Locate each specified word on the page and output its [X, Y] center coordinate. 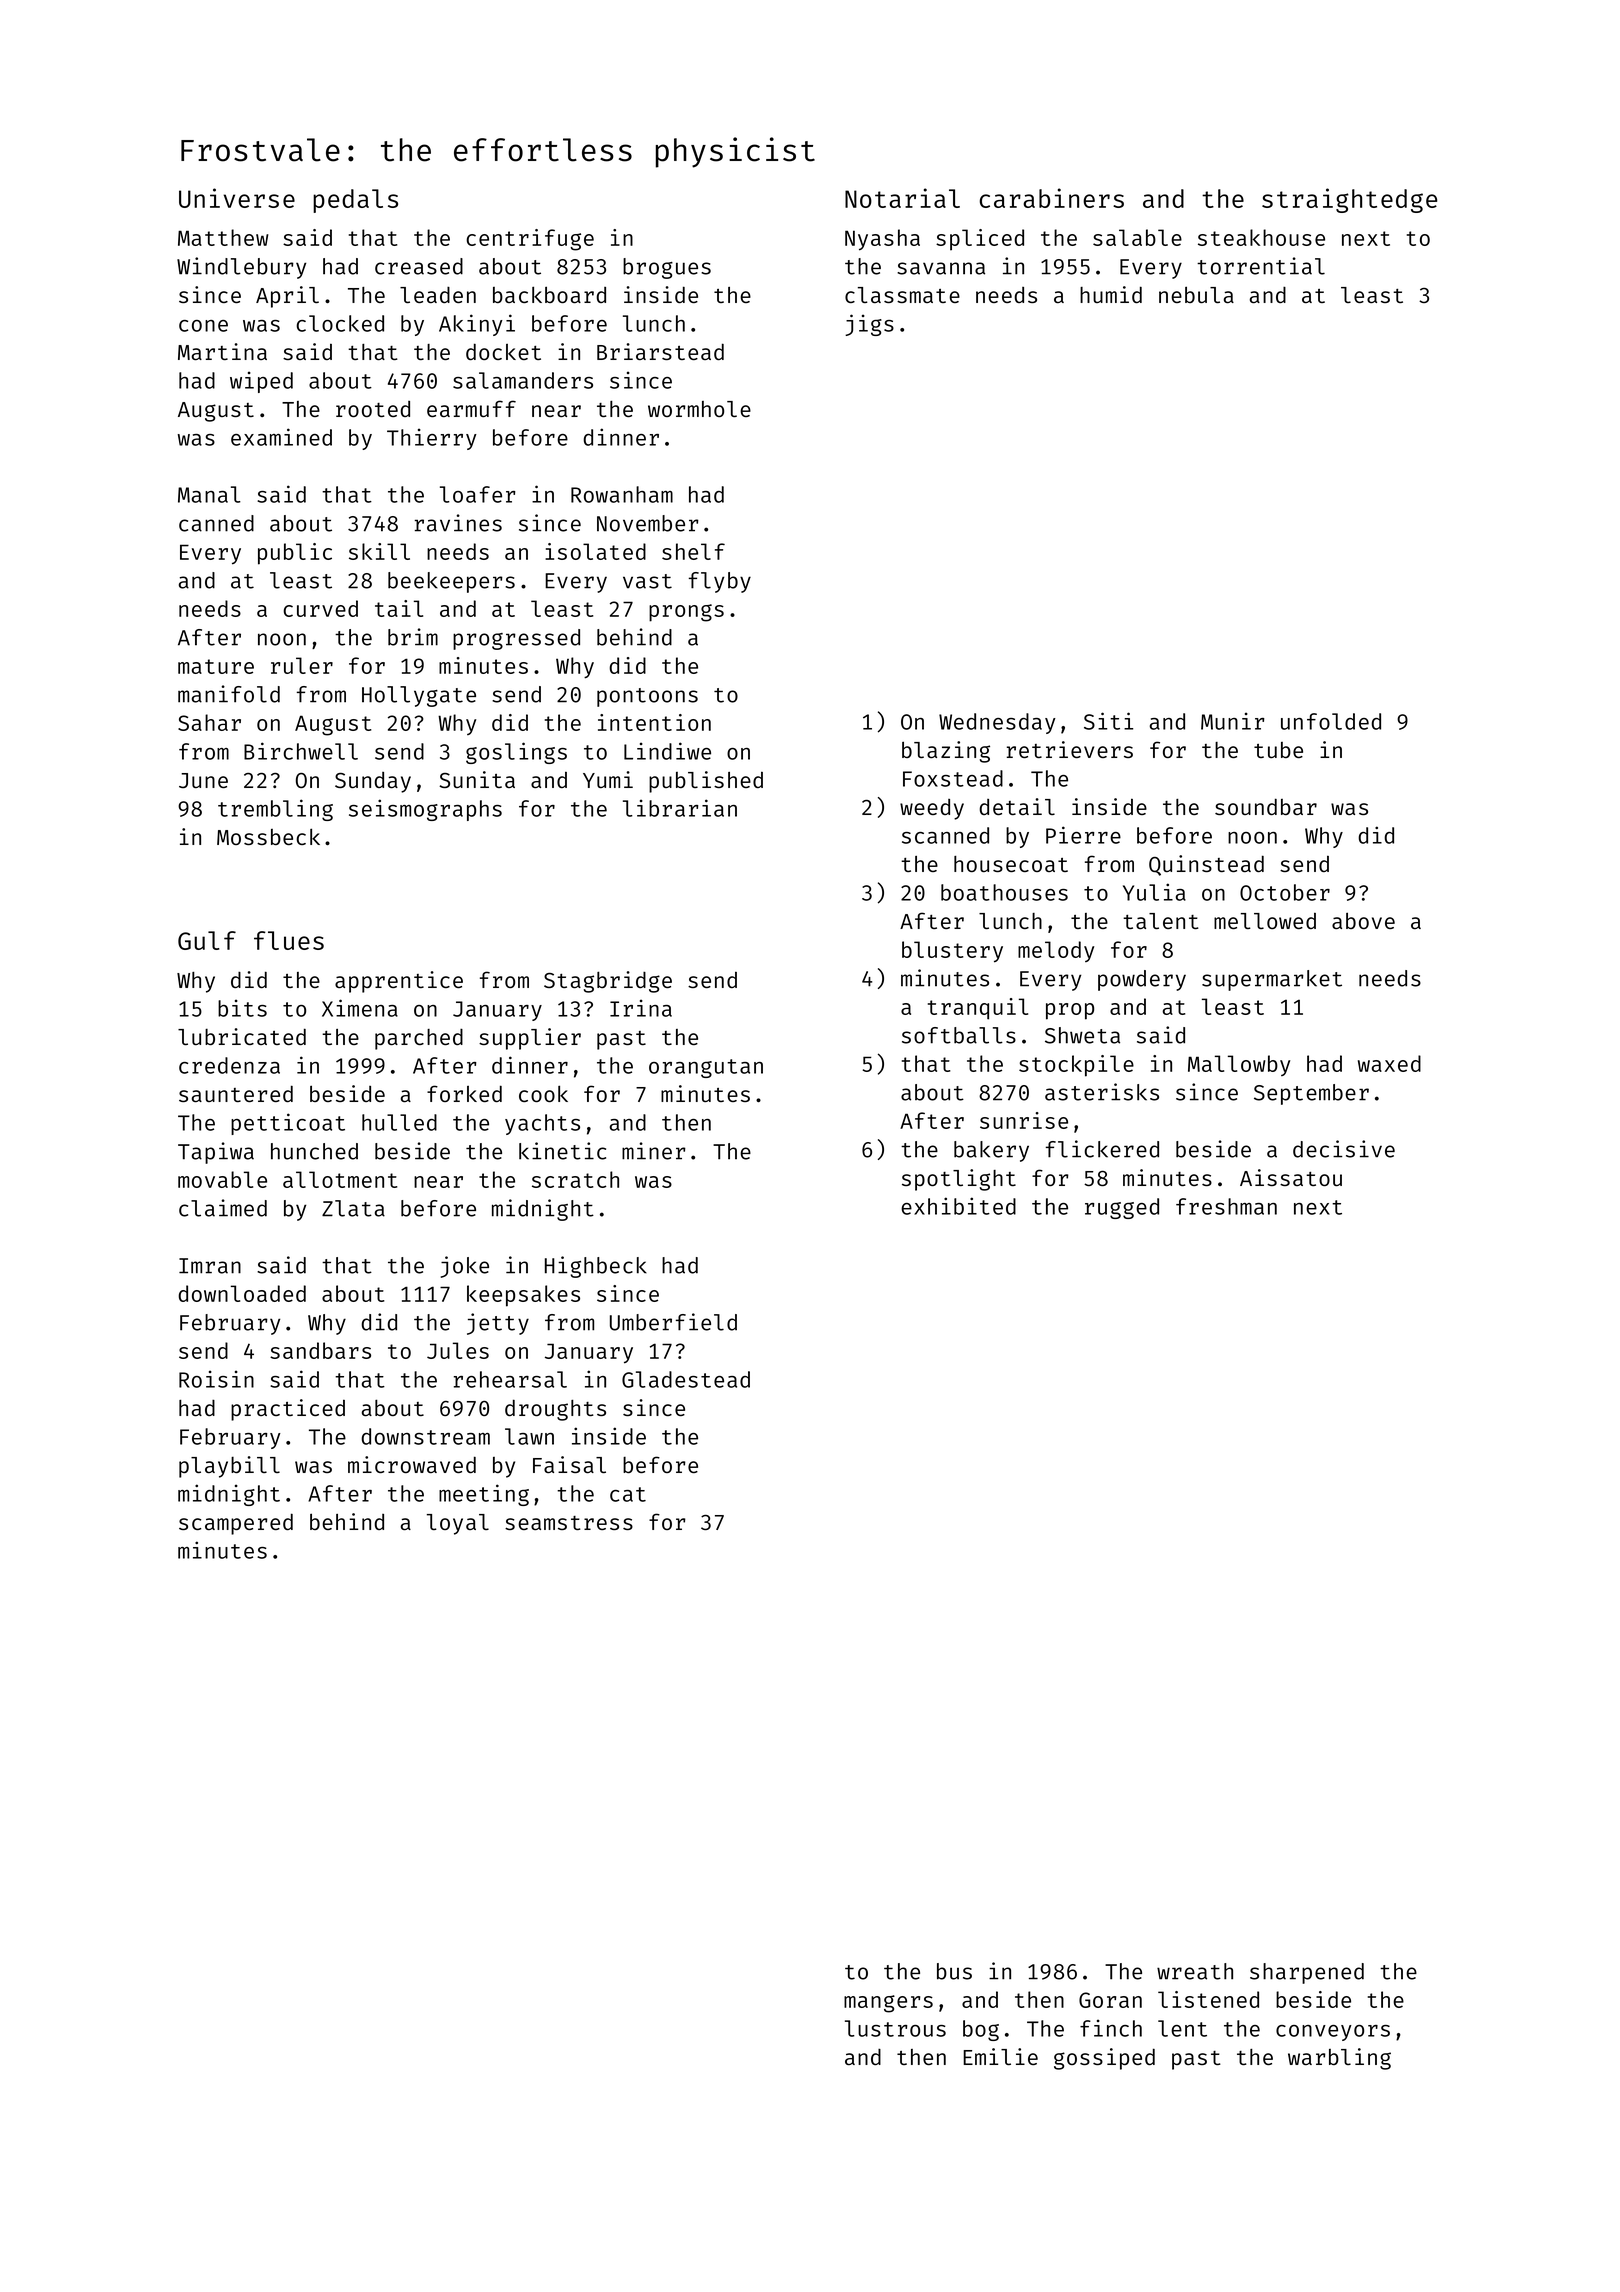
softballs [959, 1035]
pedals [355, 201]
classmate [902, 295]
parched [419, 1039]
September [1311, 1094]
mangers [888, 2004]
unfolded [1331, 721]
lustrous [895, 2028]
